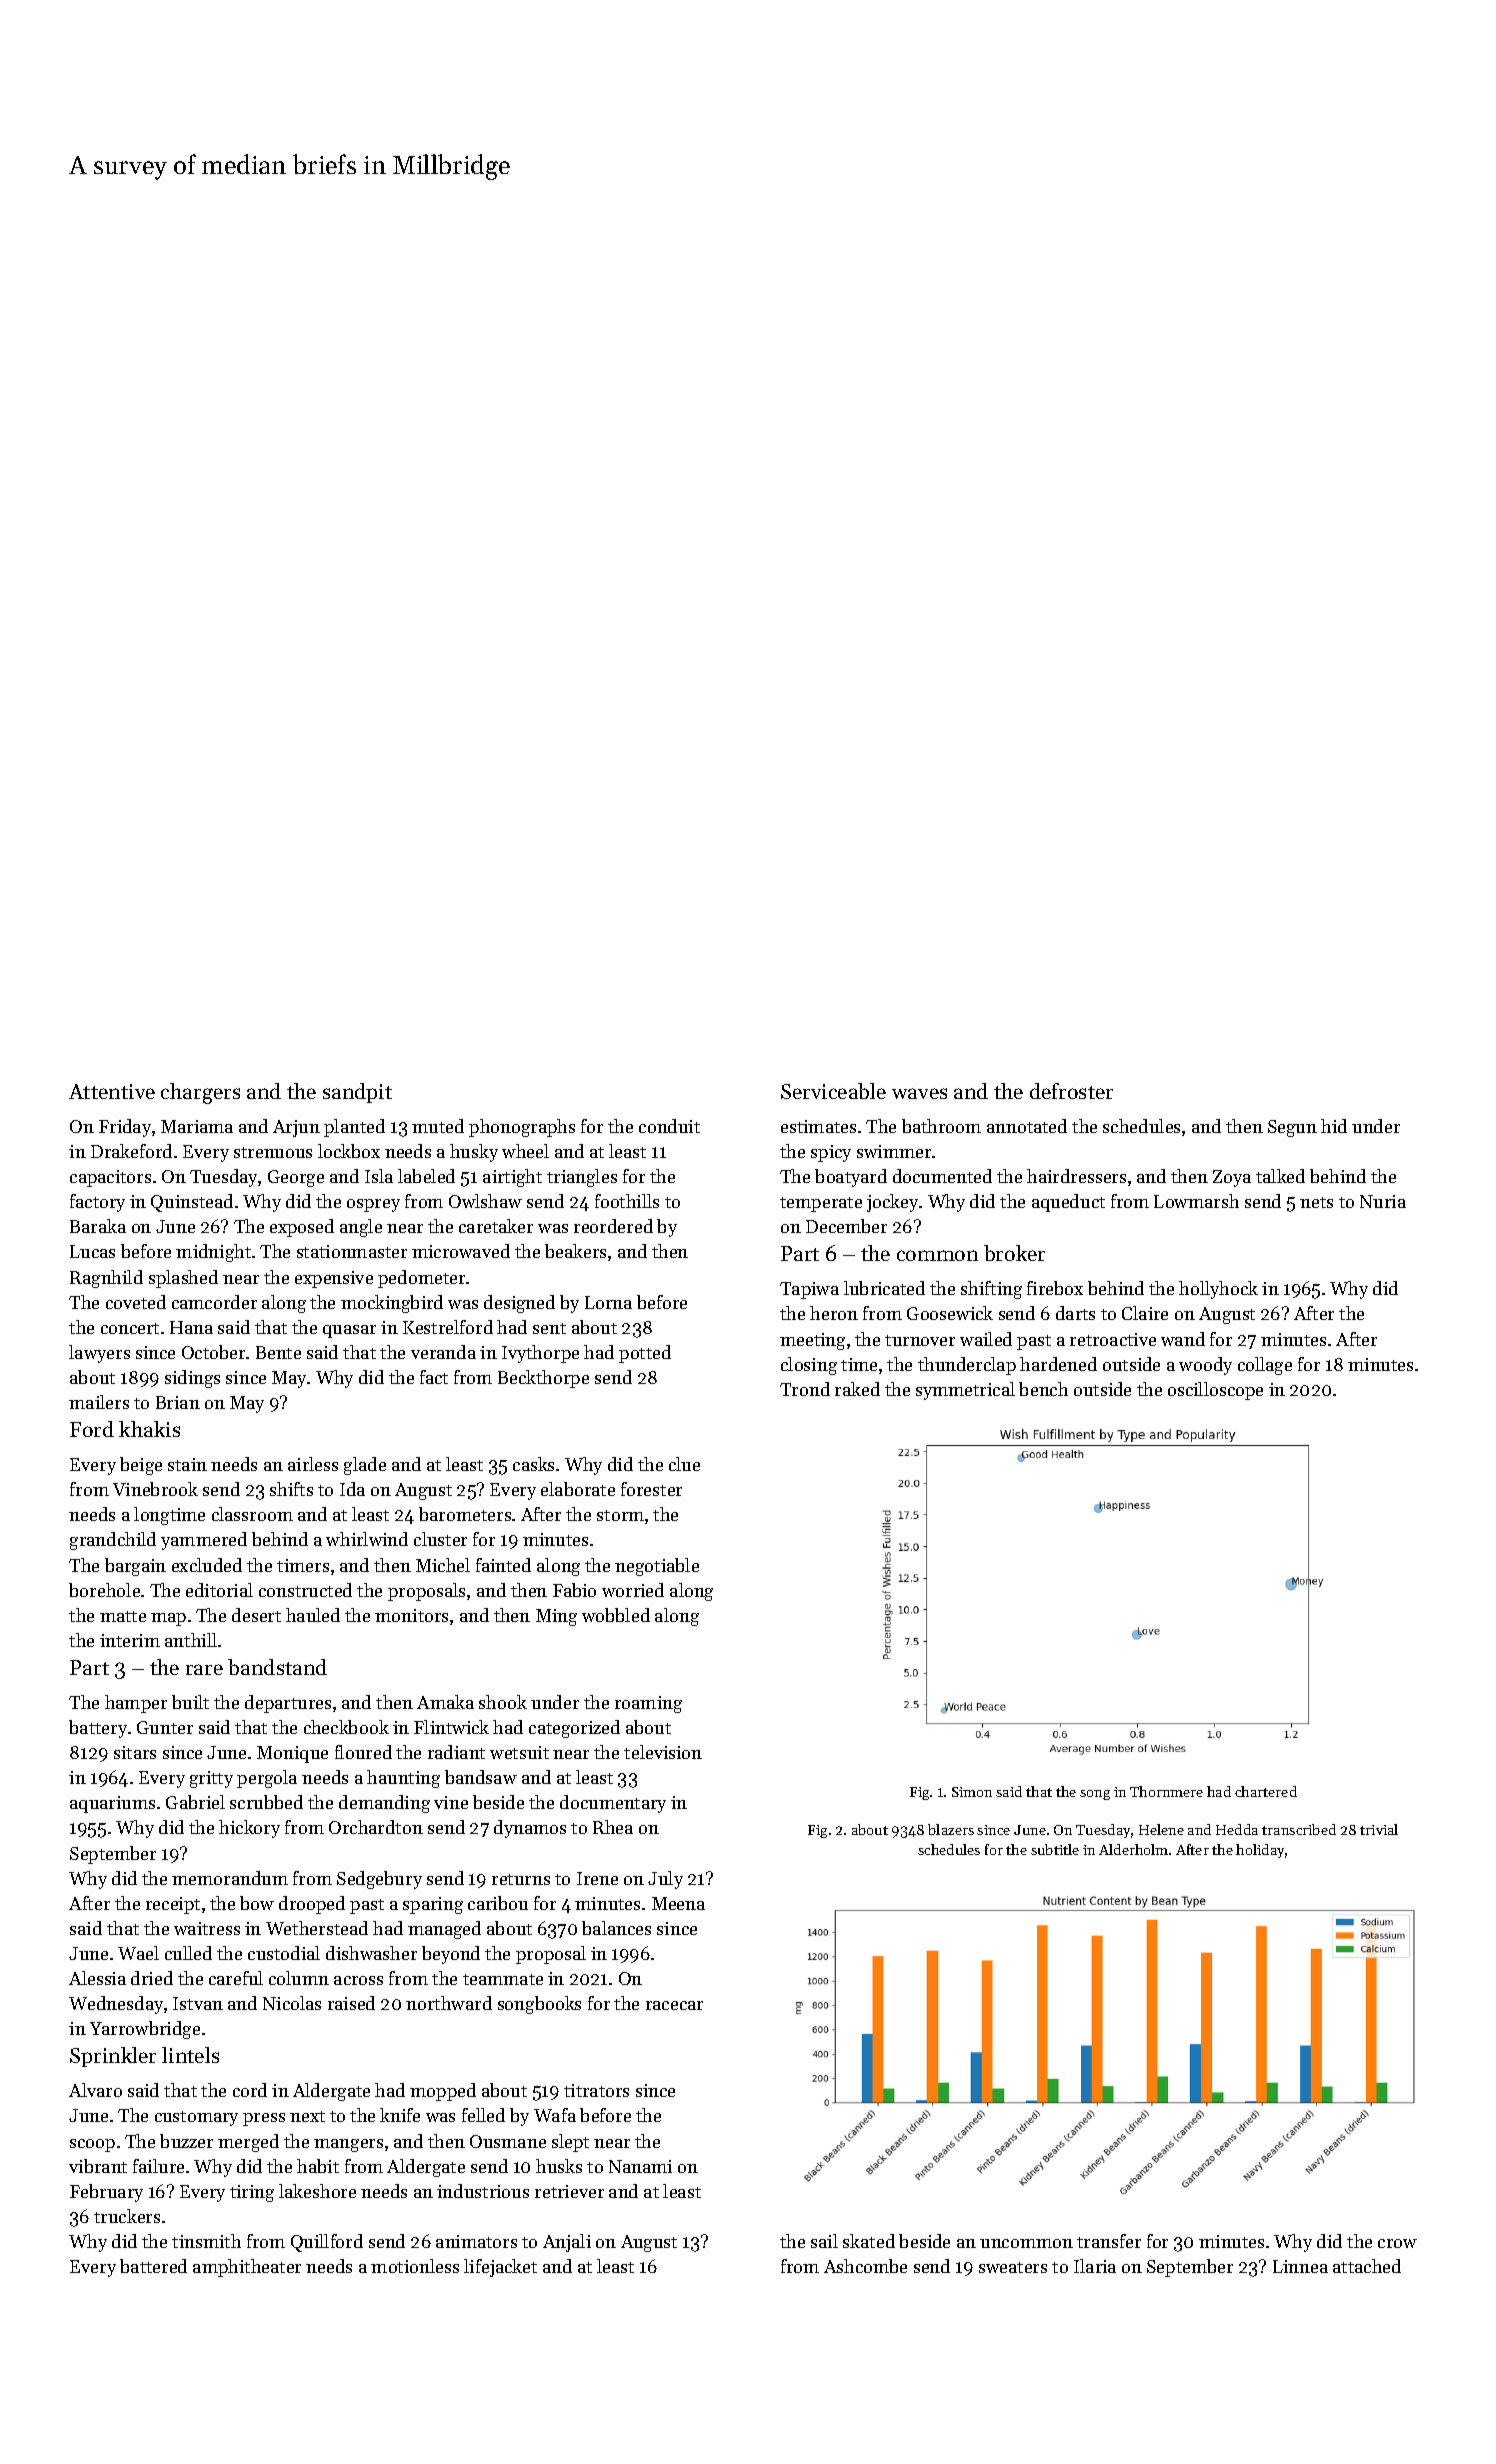 The height and width of the screenshot is (2464, 1496). What do you see at coordinates (1379, 1829) in the screenshot?
I see `trivial` at bounding box center [1379, 1829].
